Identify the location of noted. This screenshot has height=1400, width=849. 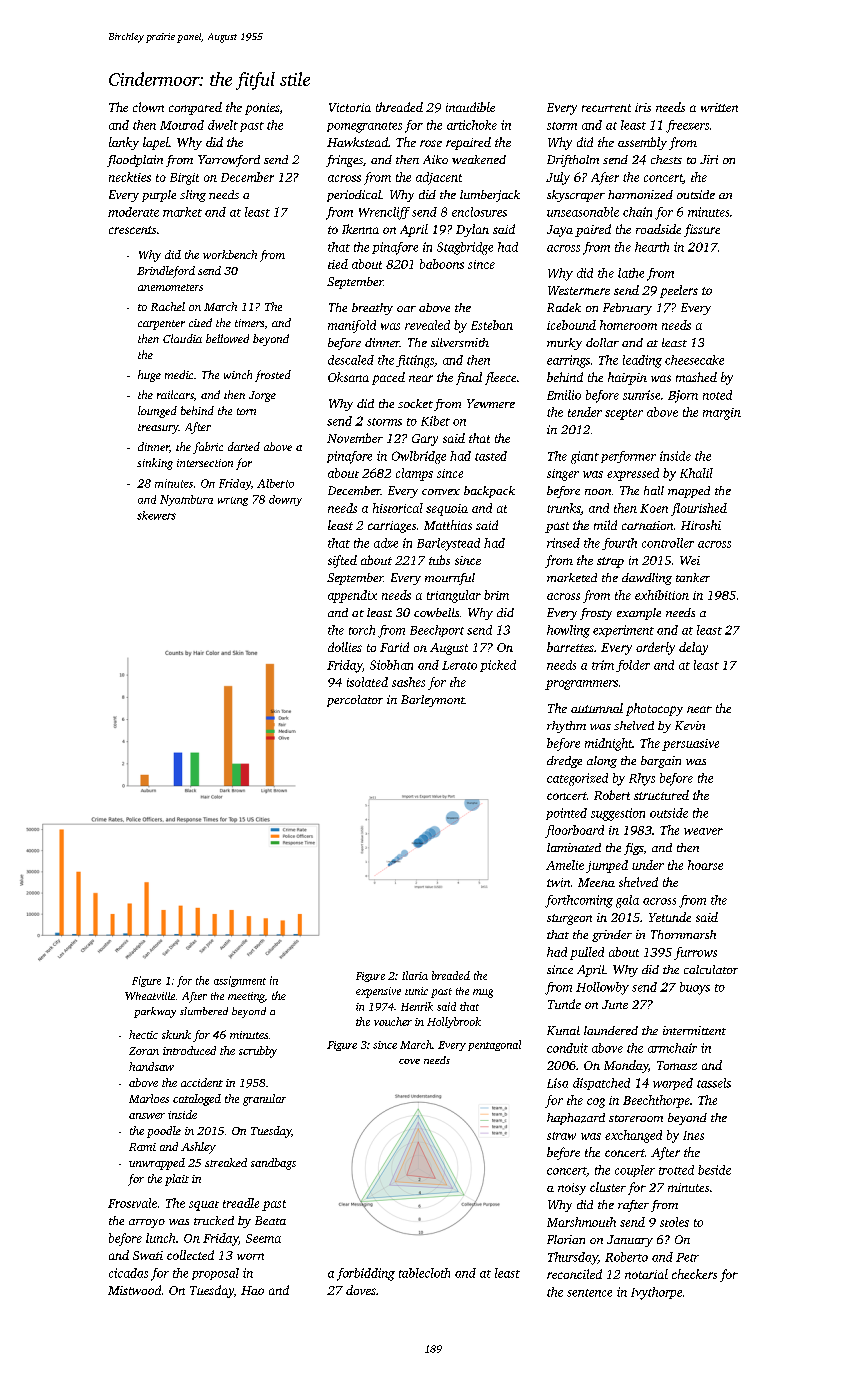
(717, 395).
